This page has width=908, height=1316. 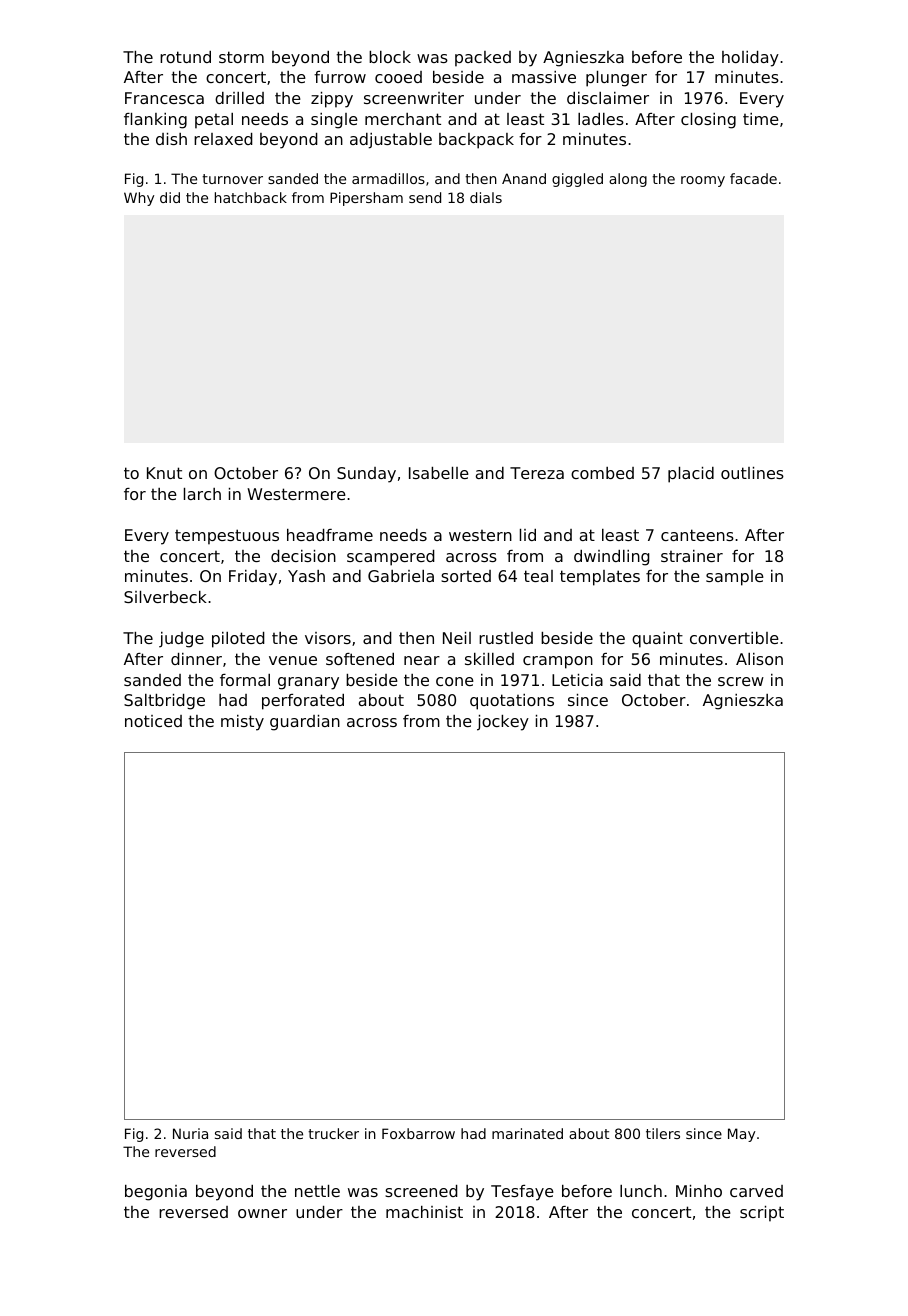 What do you see at coordinates (242, 723) in the page?
I see `misty` at bounding box center [242, 723].
